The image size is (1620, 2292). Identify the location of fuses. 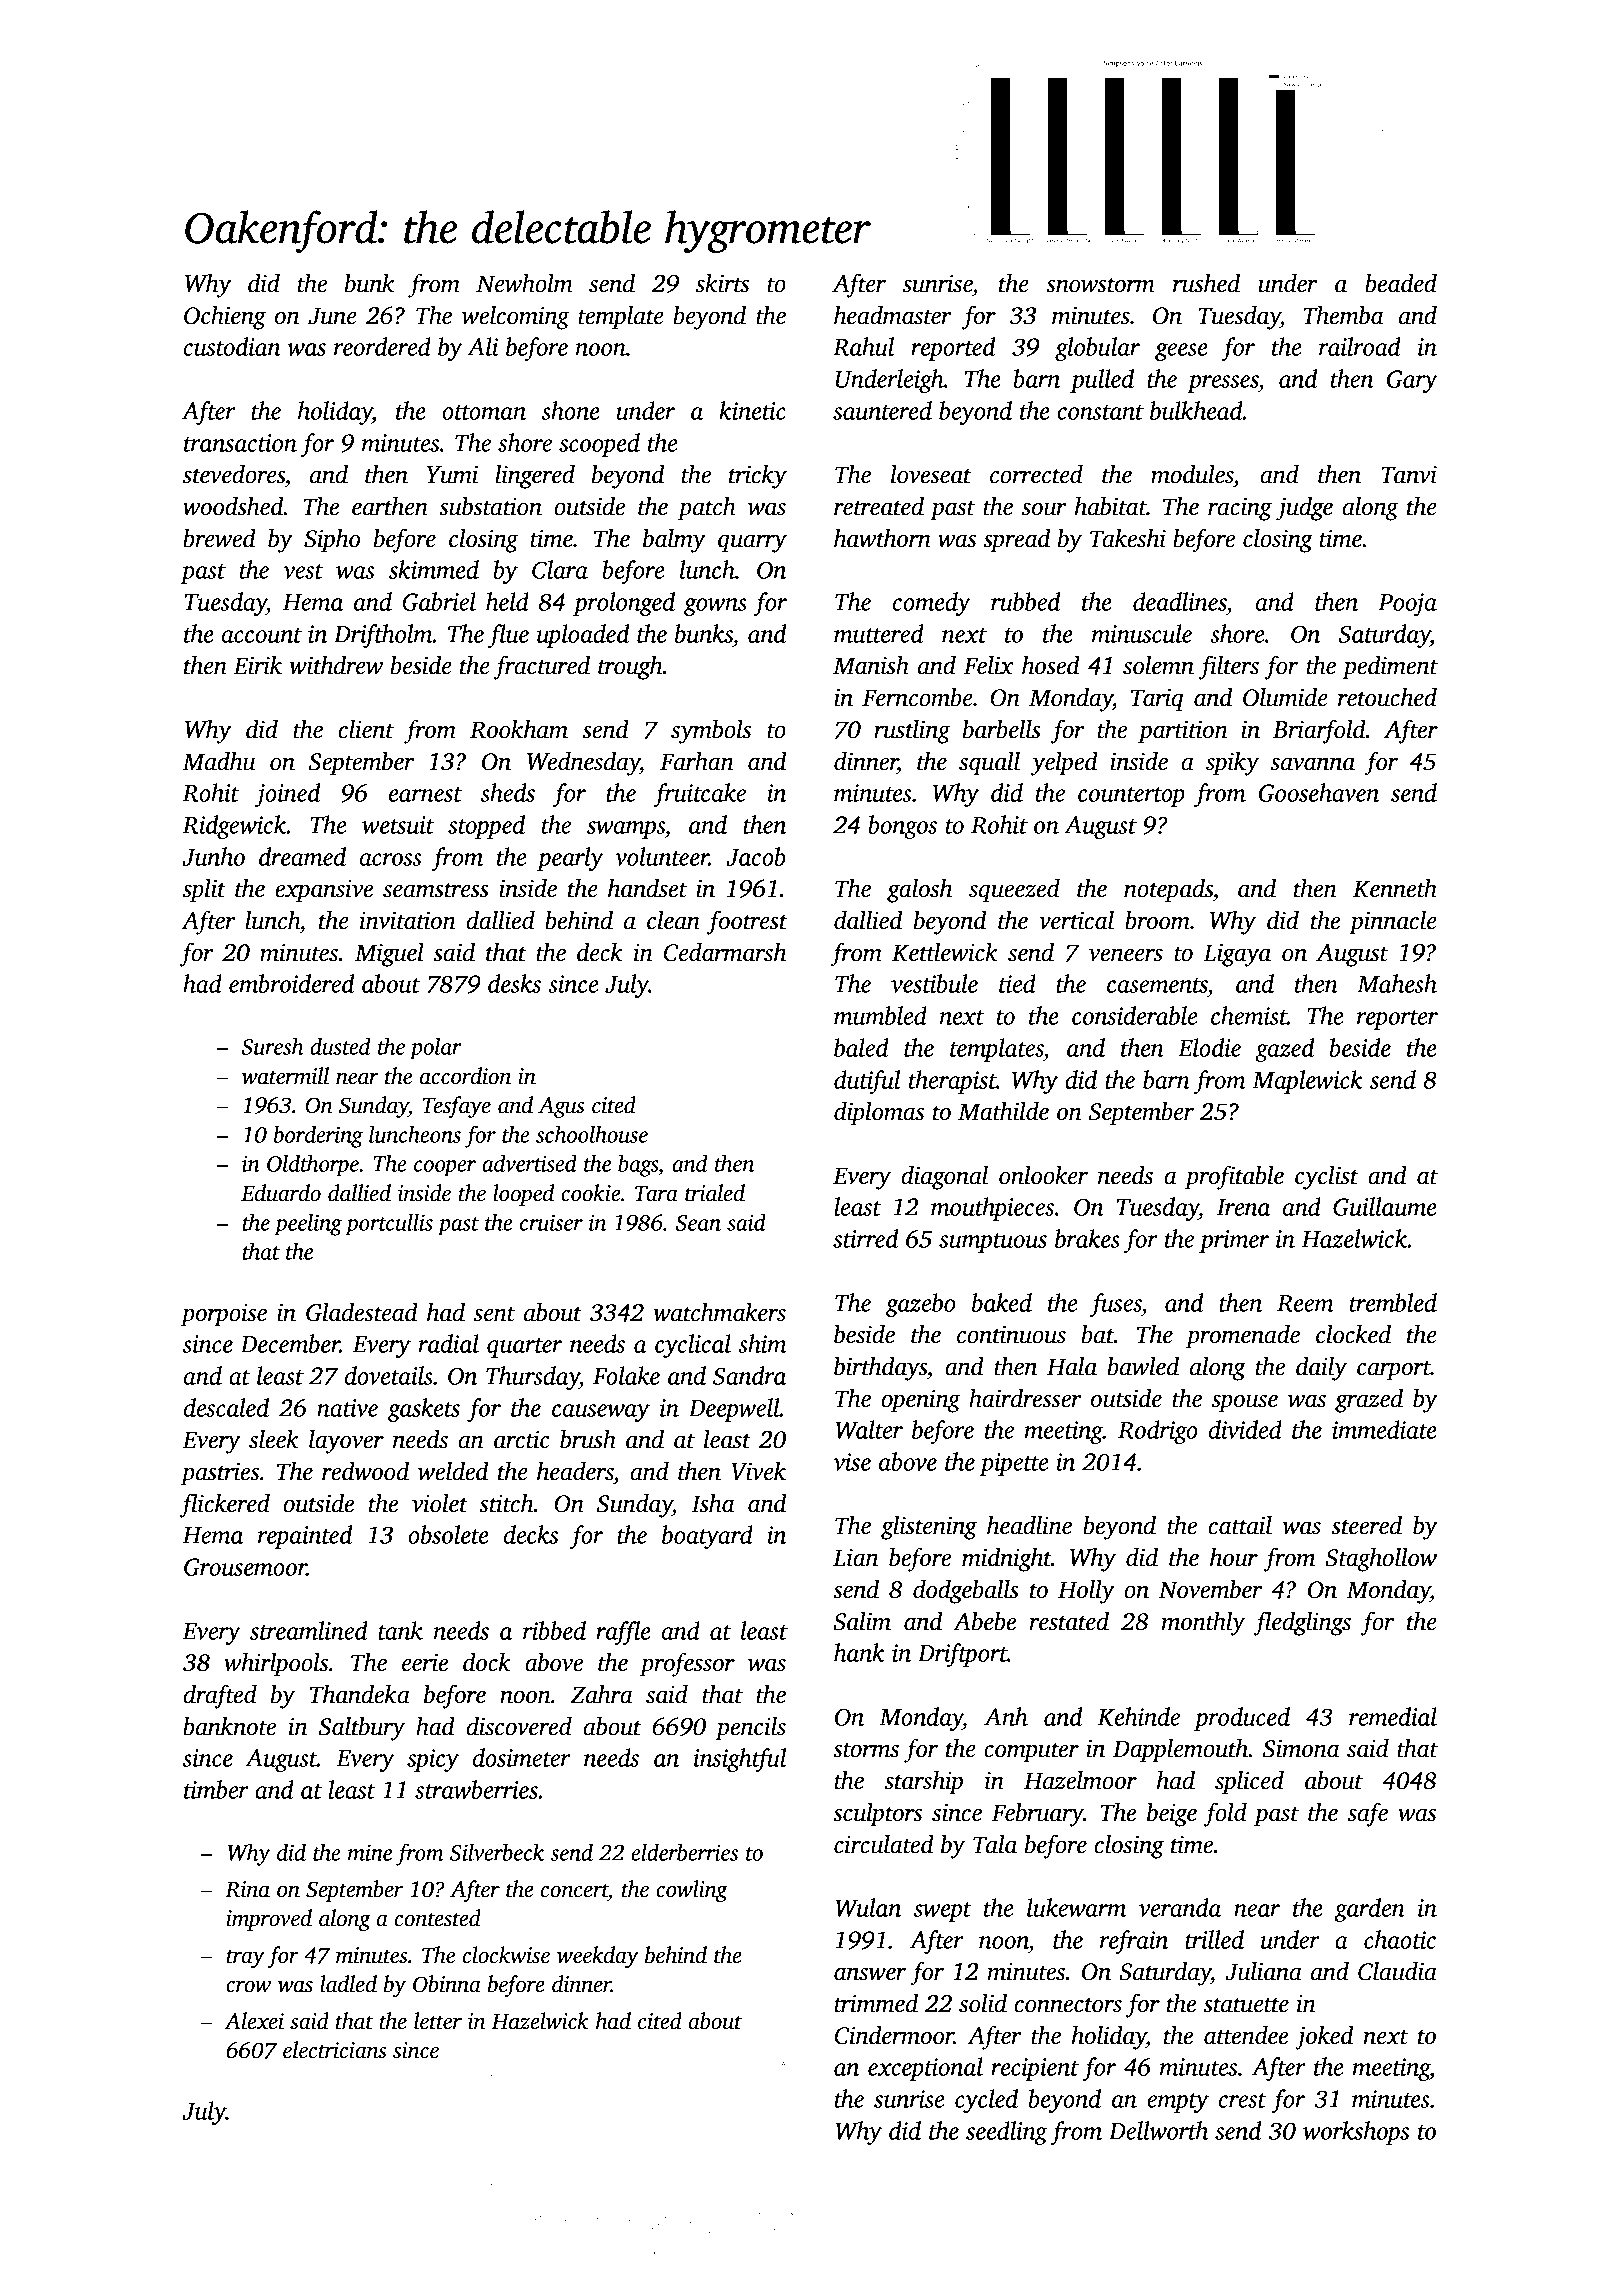
(1116, 1305).
